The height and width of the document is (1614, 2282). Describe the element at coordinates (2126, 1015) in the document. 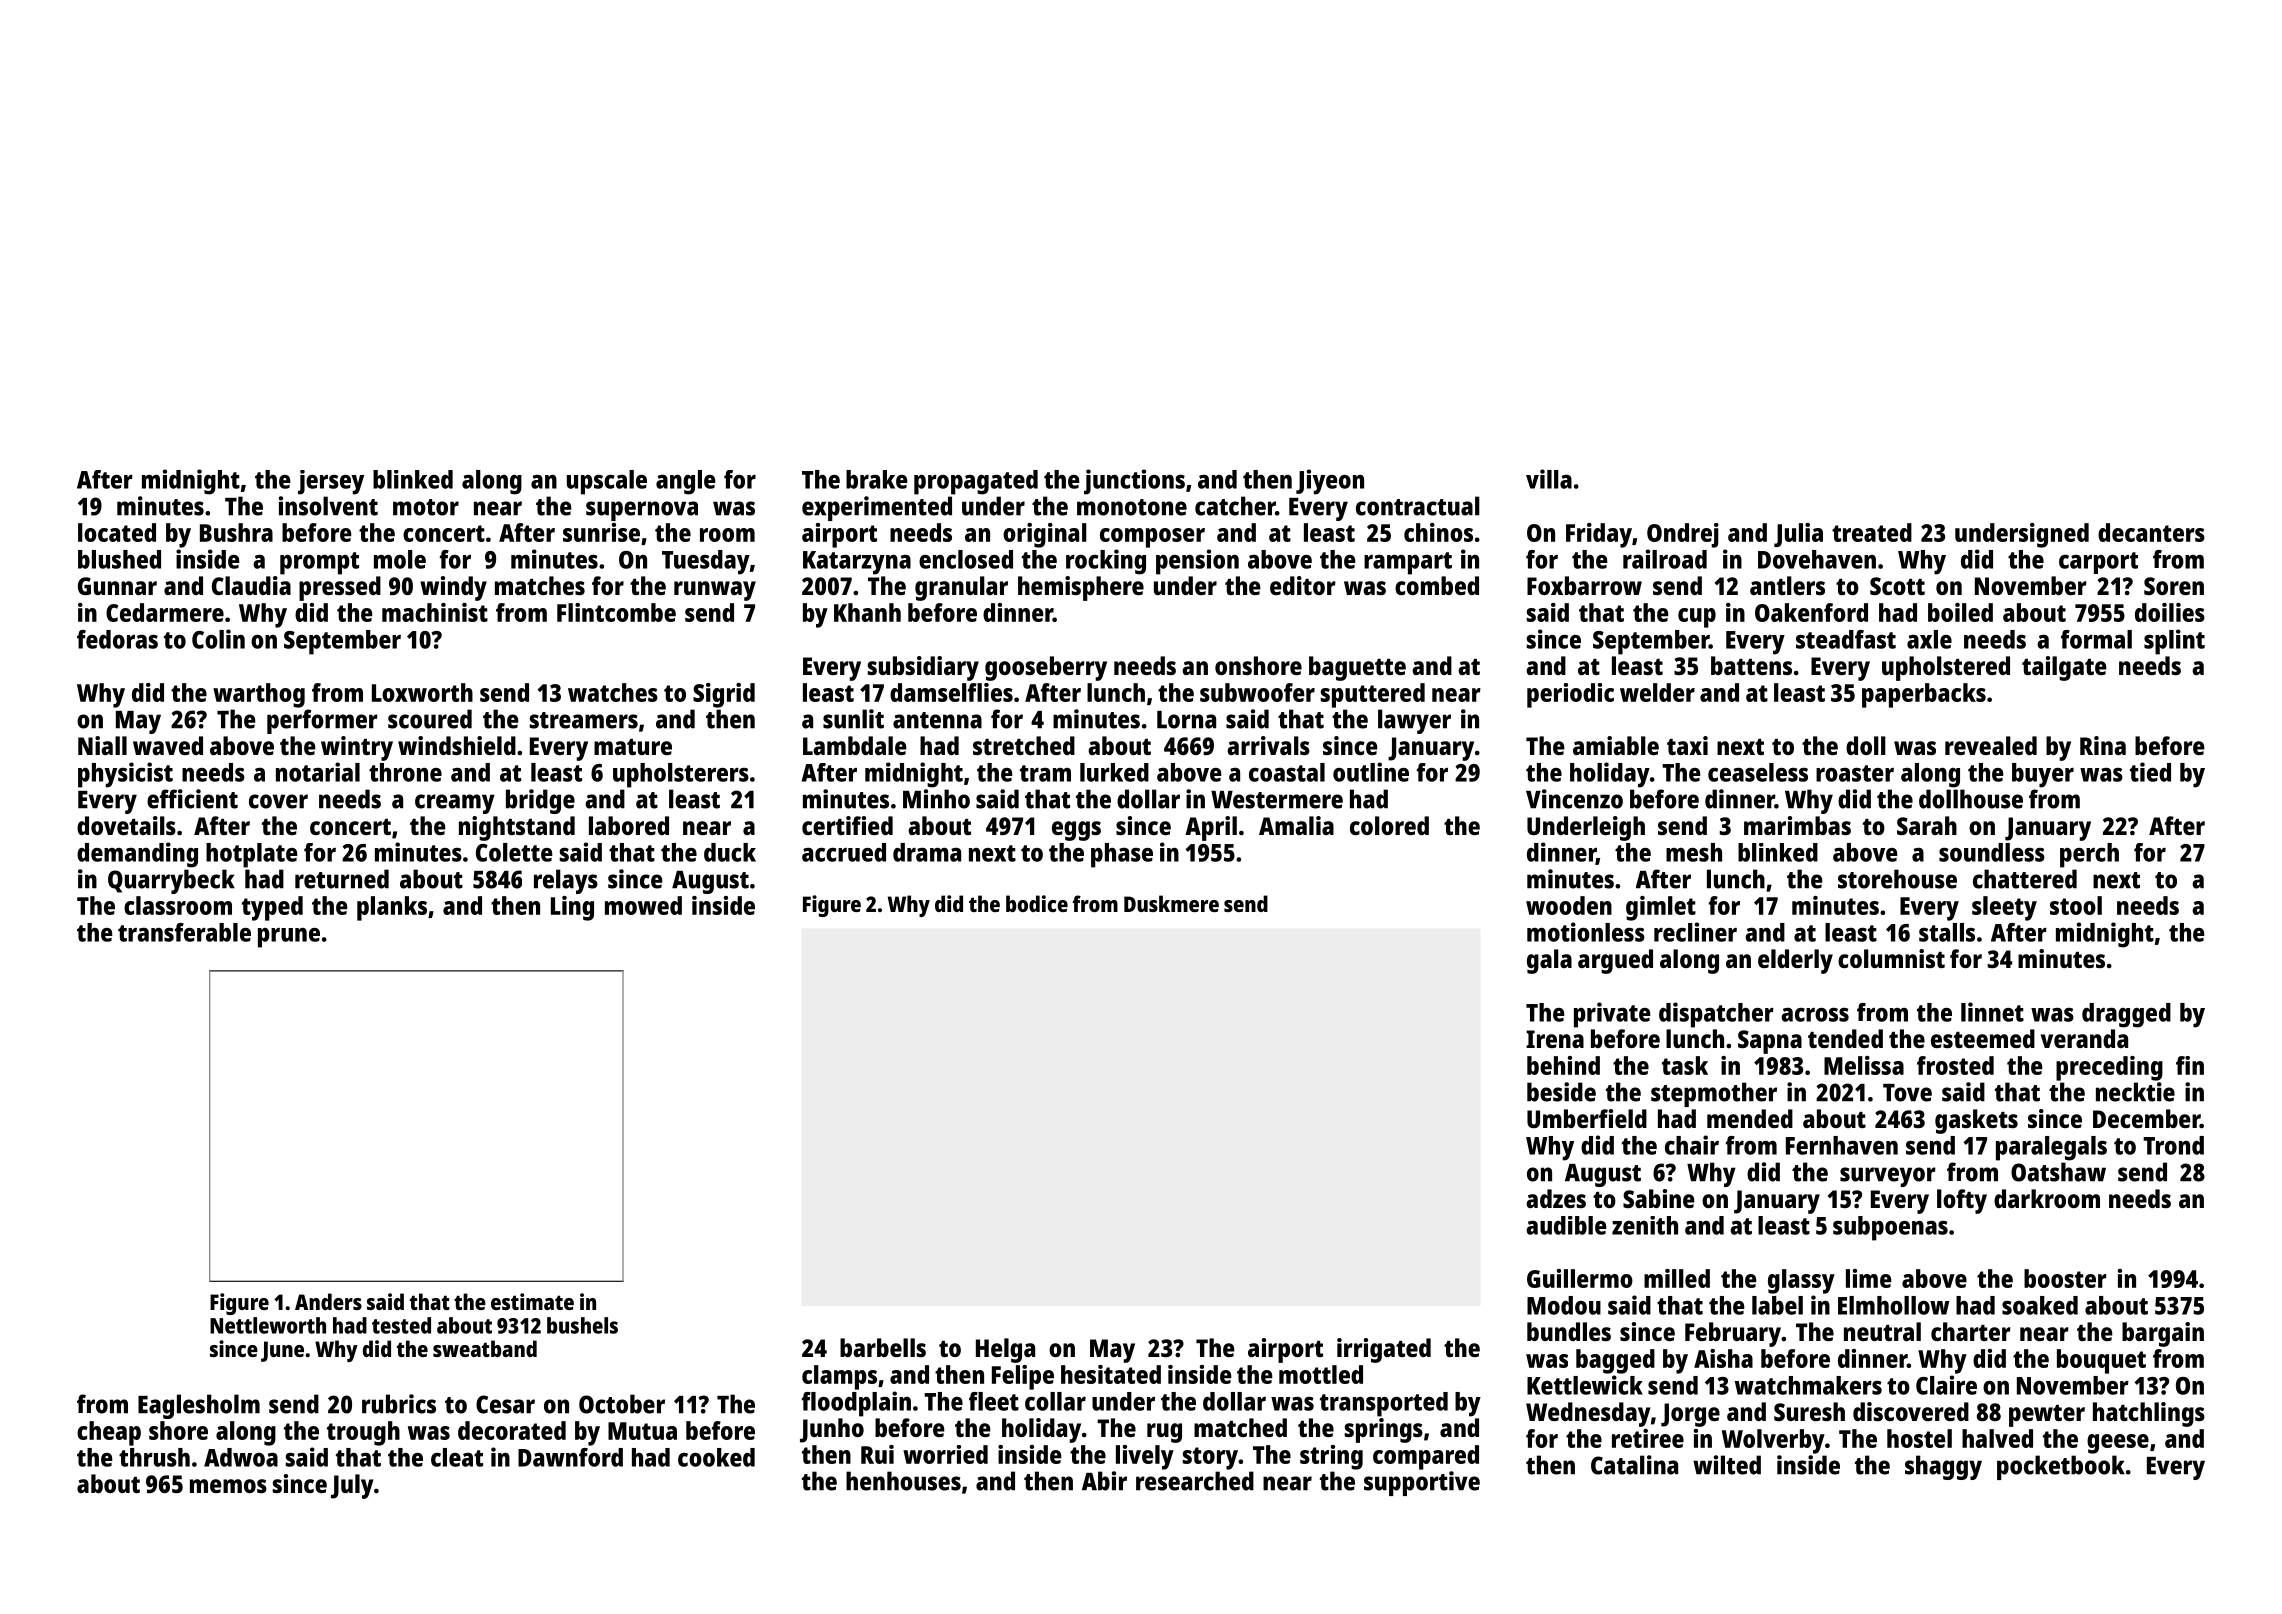

I see `dragged` at that location.
